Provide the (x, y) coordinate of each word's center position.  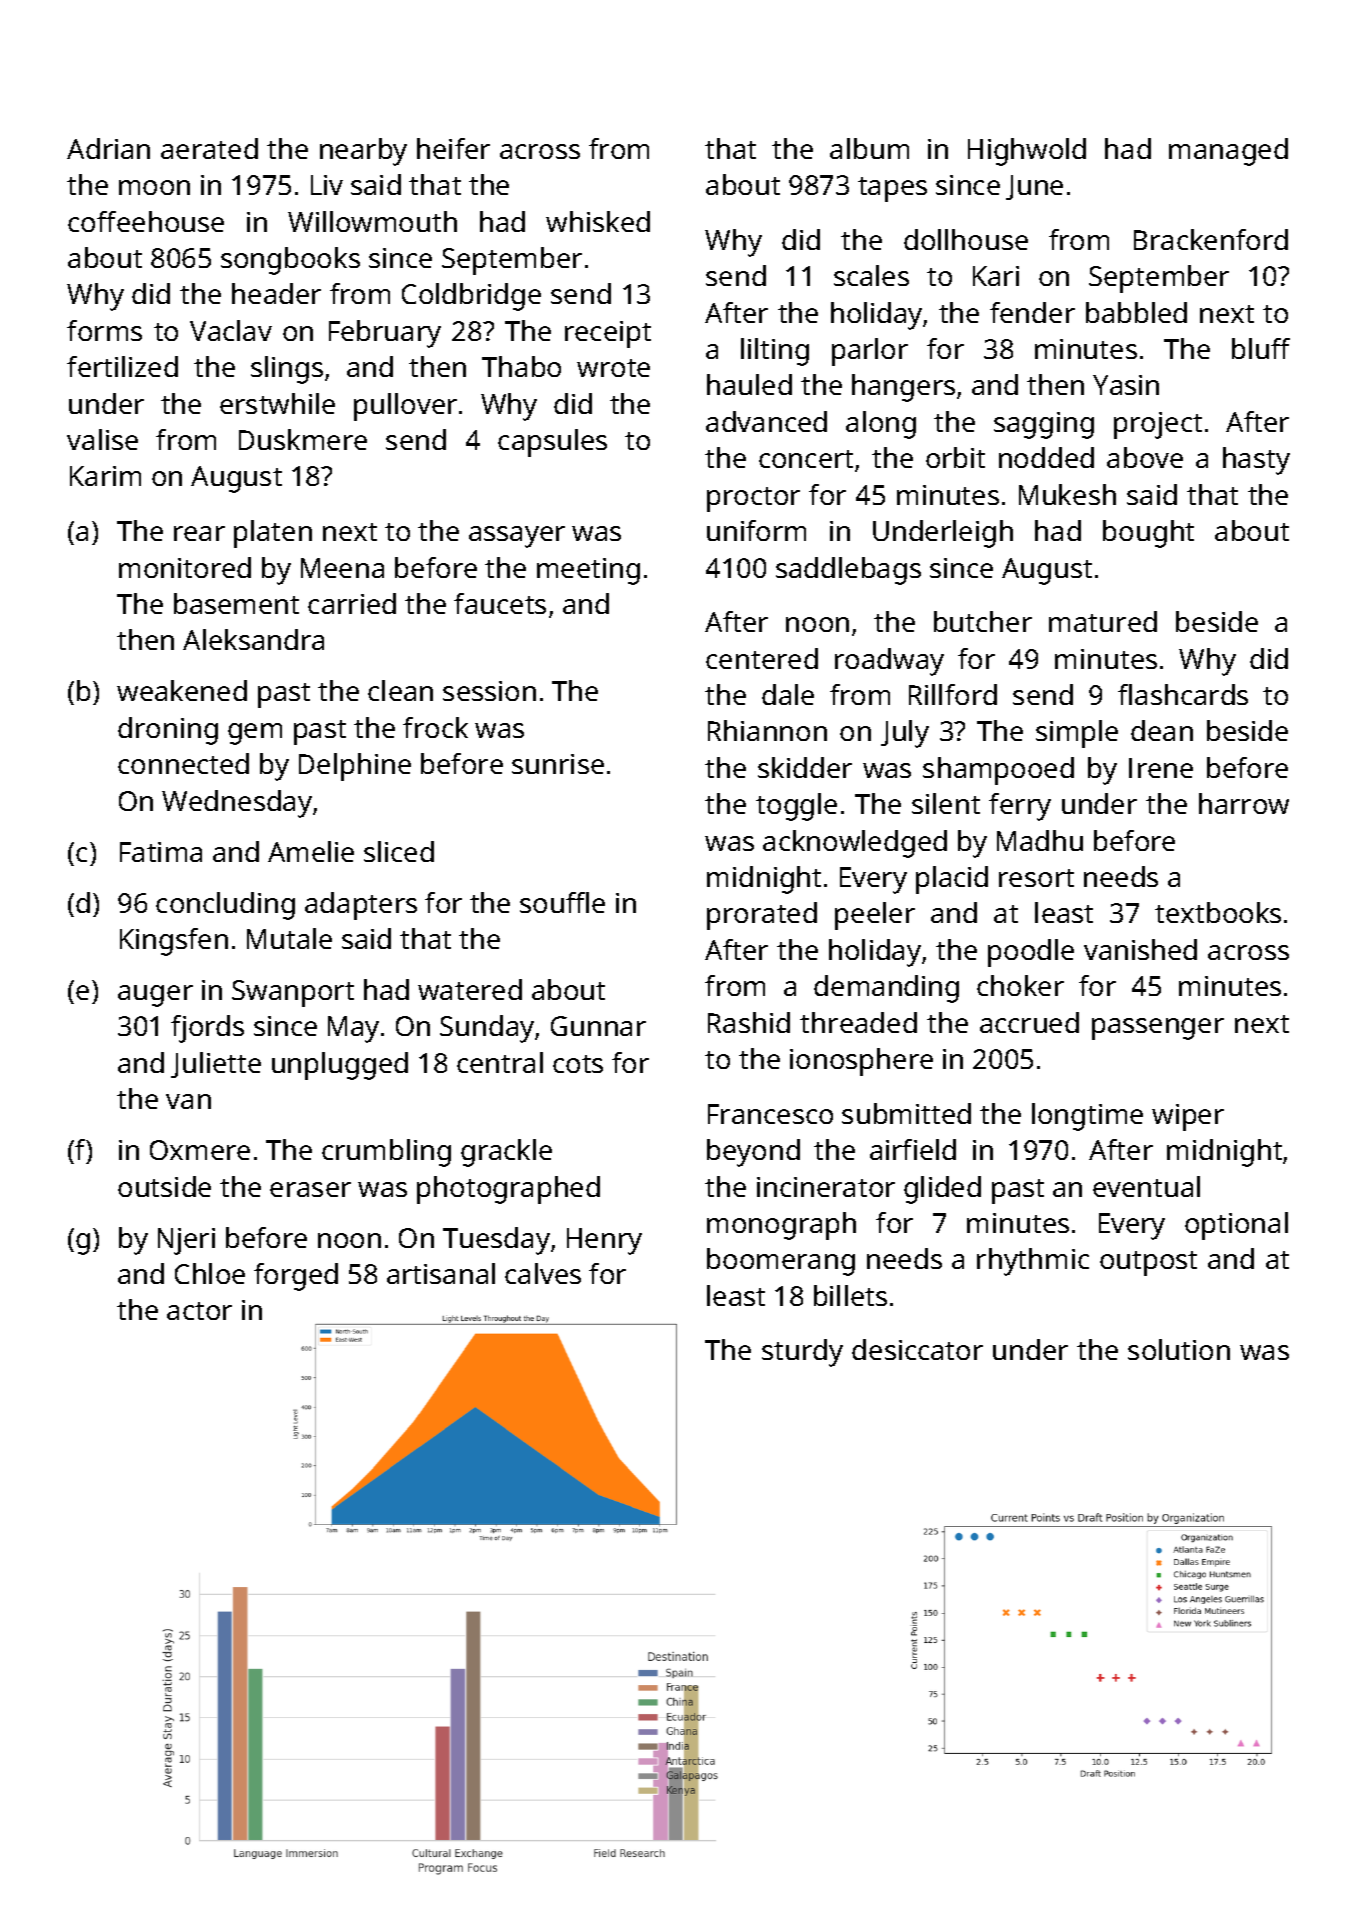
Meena (342, 568)
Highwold (1027, 152)
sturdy (802, 1353)
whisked (598, 221)
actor (199, 1311)
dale (788, 694)
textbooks (1218, 912)
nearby (363, 152)
